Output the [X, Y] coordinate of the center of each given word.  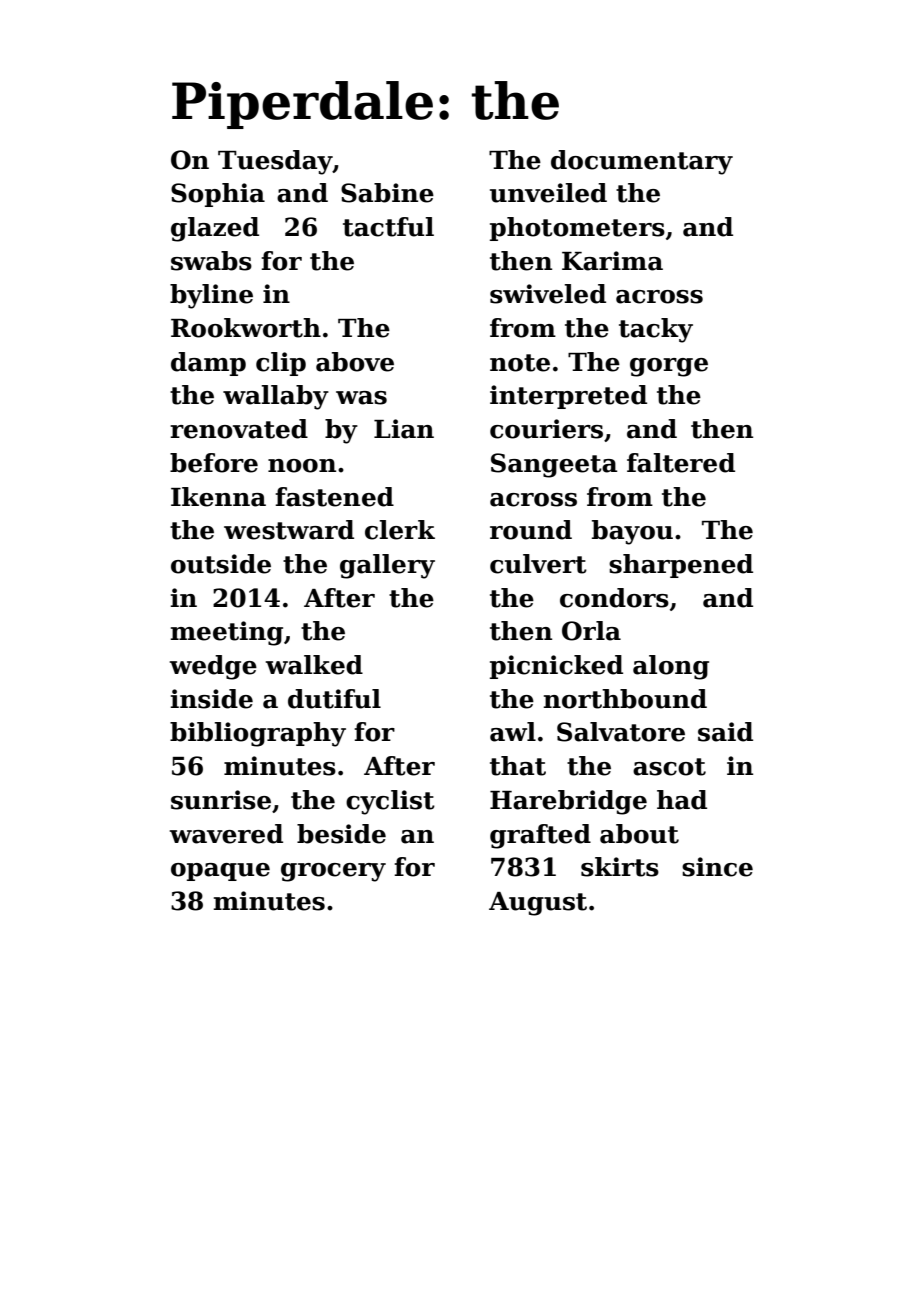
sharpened [681, 566]
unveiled [548, 193]
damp [208, 364]
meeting [226, 633]
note [520, 363]
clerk [400, 530]
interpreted [568, 397]
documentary [642, 162]
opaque [220, 872]
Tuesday [275, 162]
